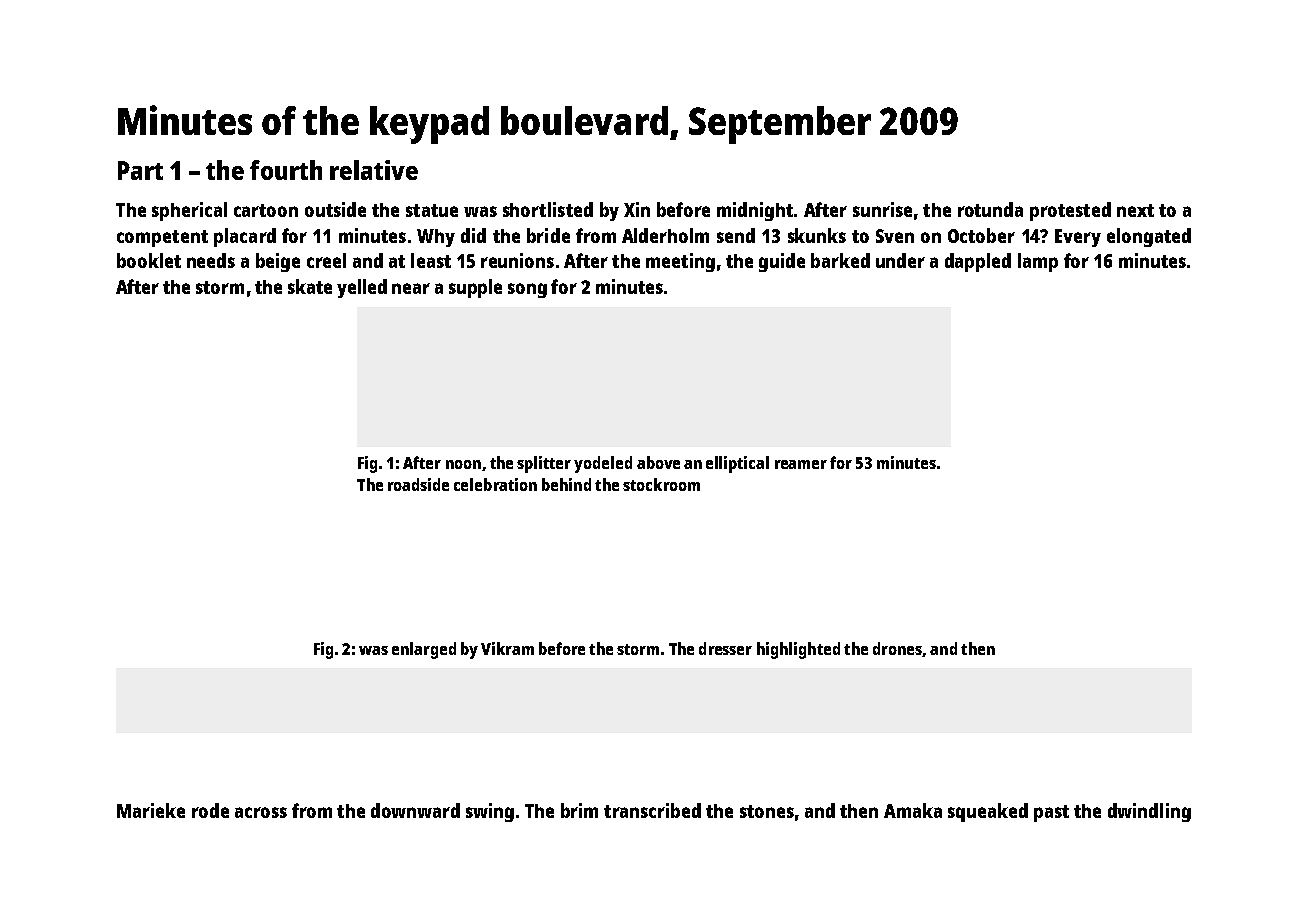  What do you see at coordinates (801, 464) in the screenshot?
I see `reamer` at bounding box center [801, 464].
